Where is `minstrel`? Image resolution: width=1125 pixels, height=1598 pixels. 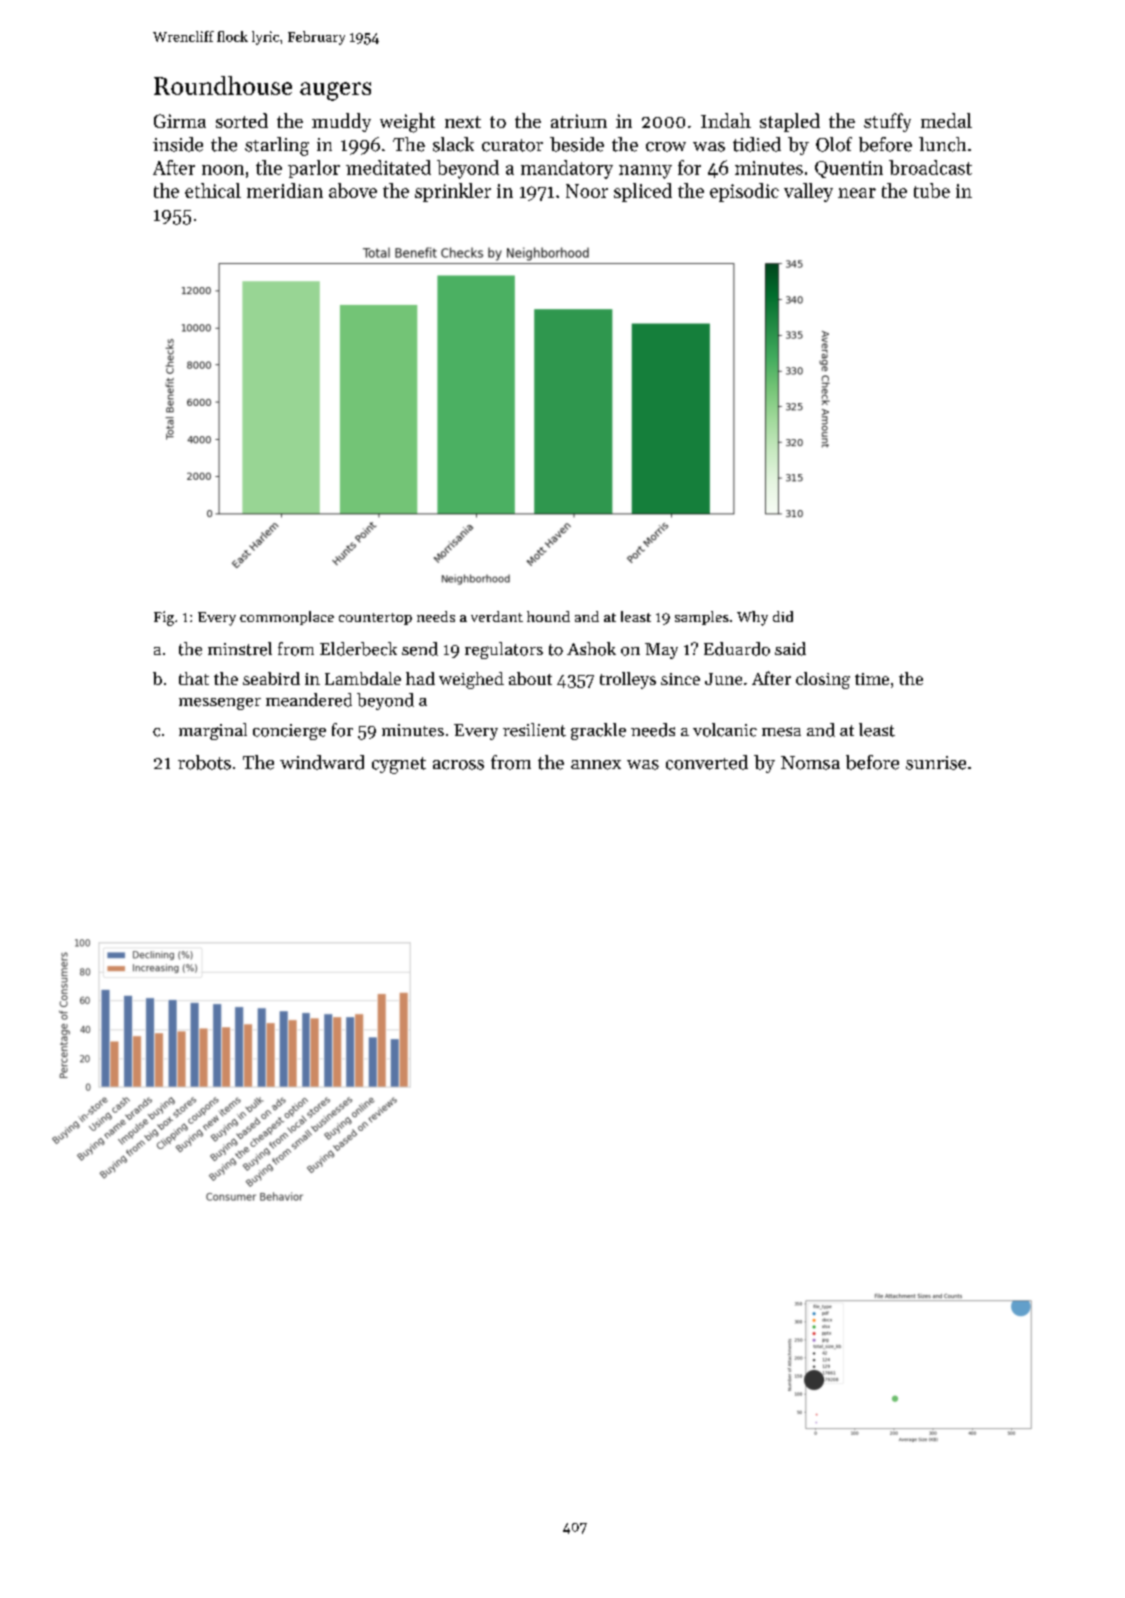 minstrel is located at coordinates (240, 649).
